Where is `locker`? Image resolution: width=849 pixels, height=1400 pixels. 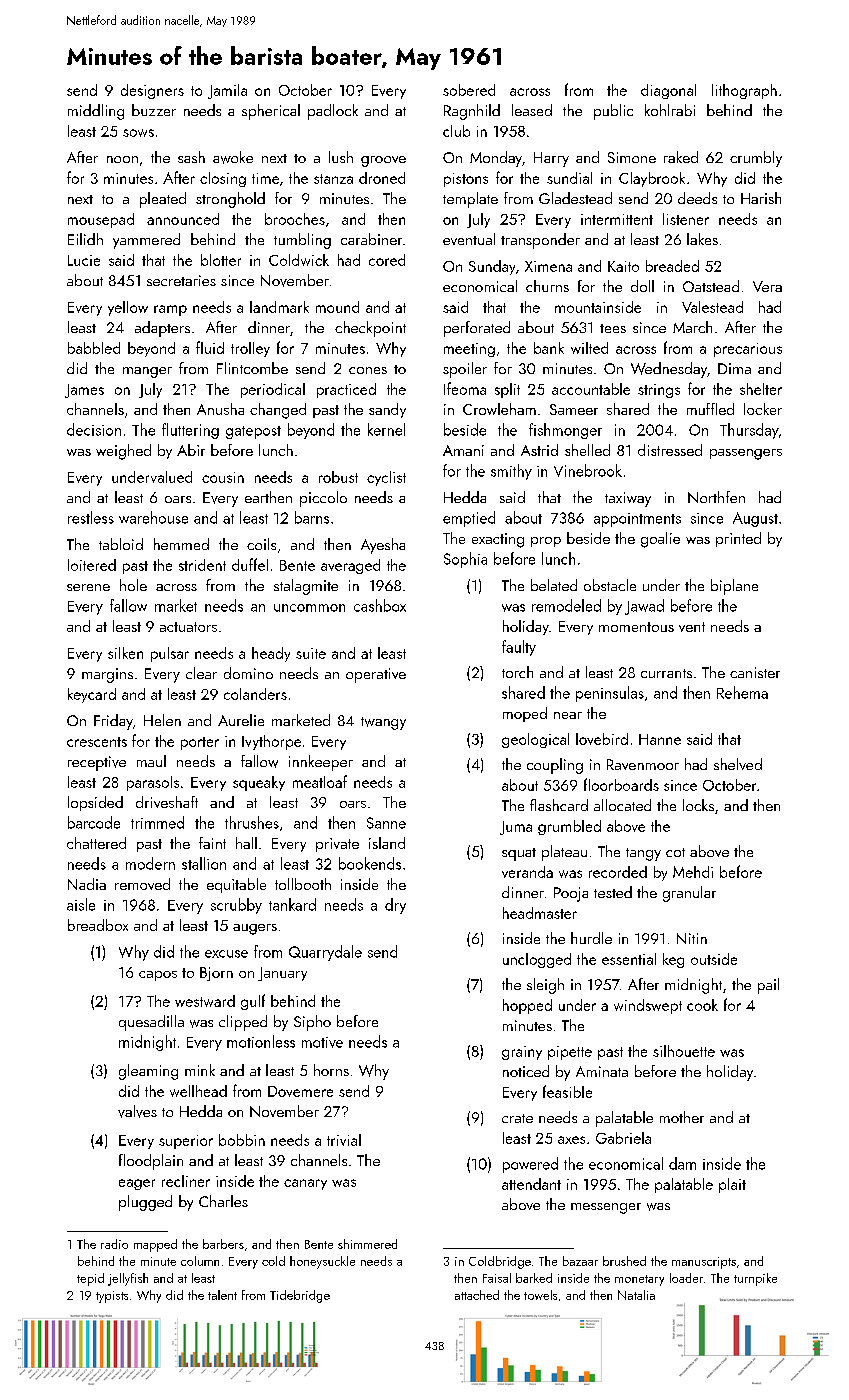
locker is located at coordinates (763, 409).
